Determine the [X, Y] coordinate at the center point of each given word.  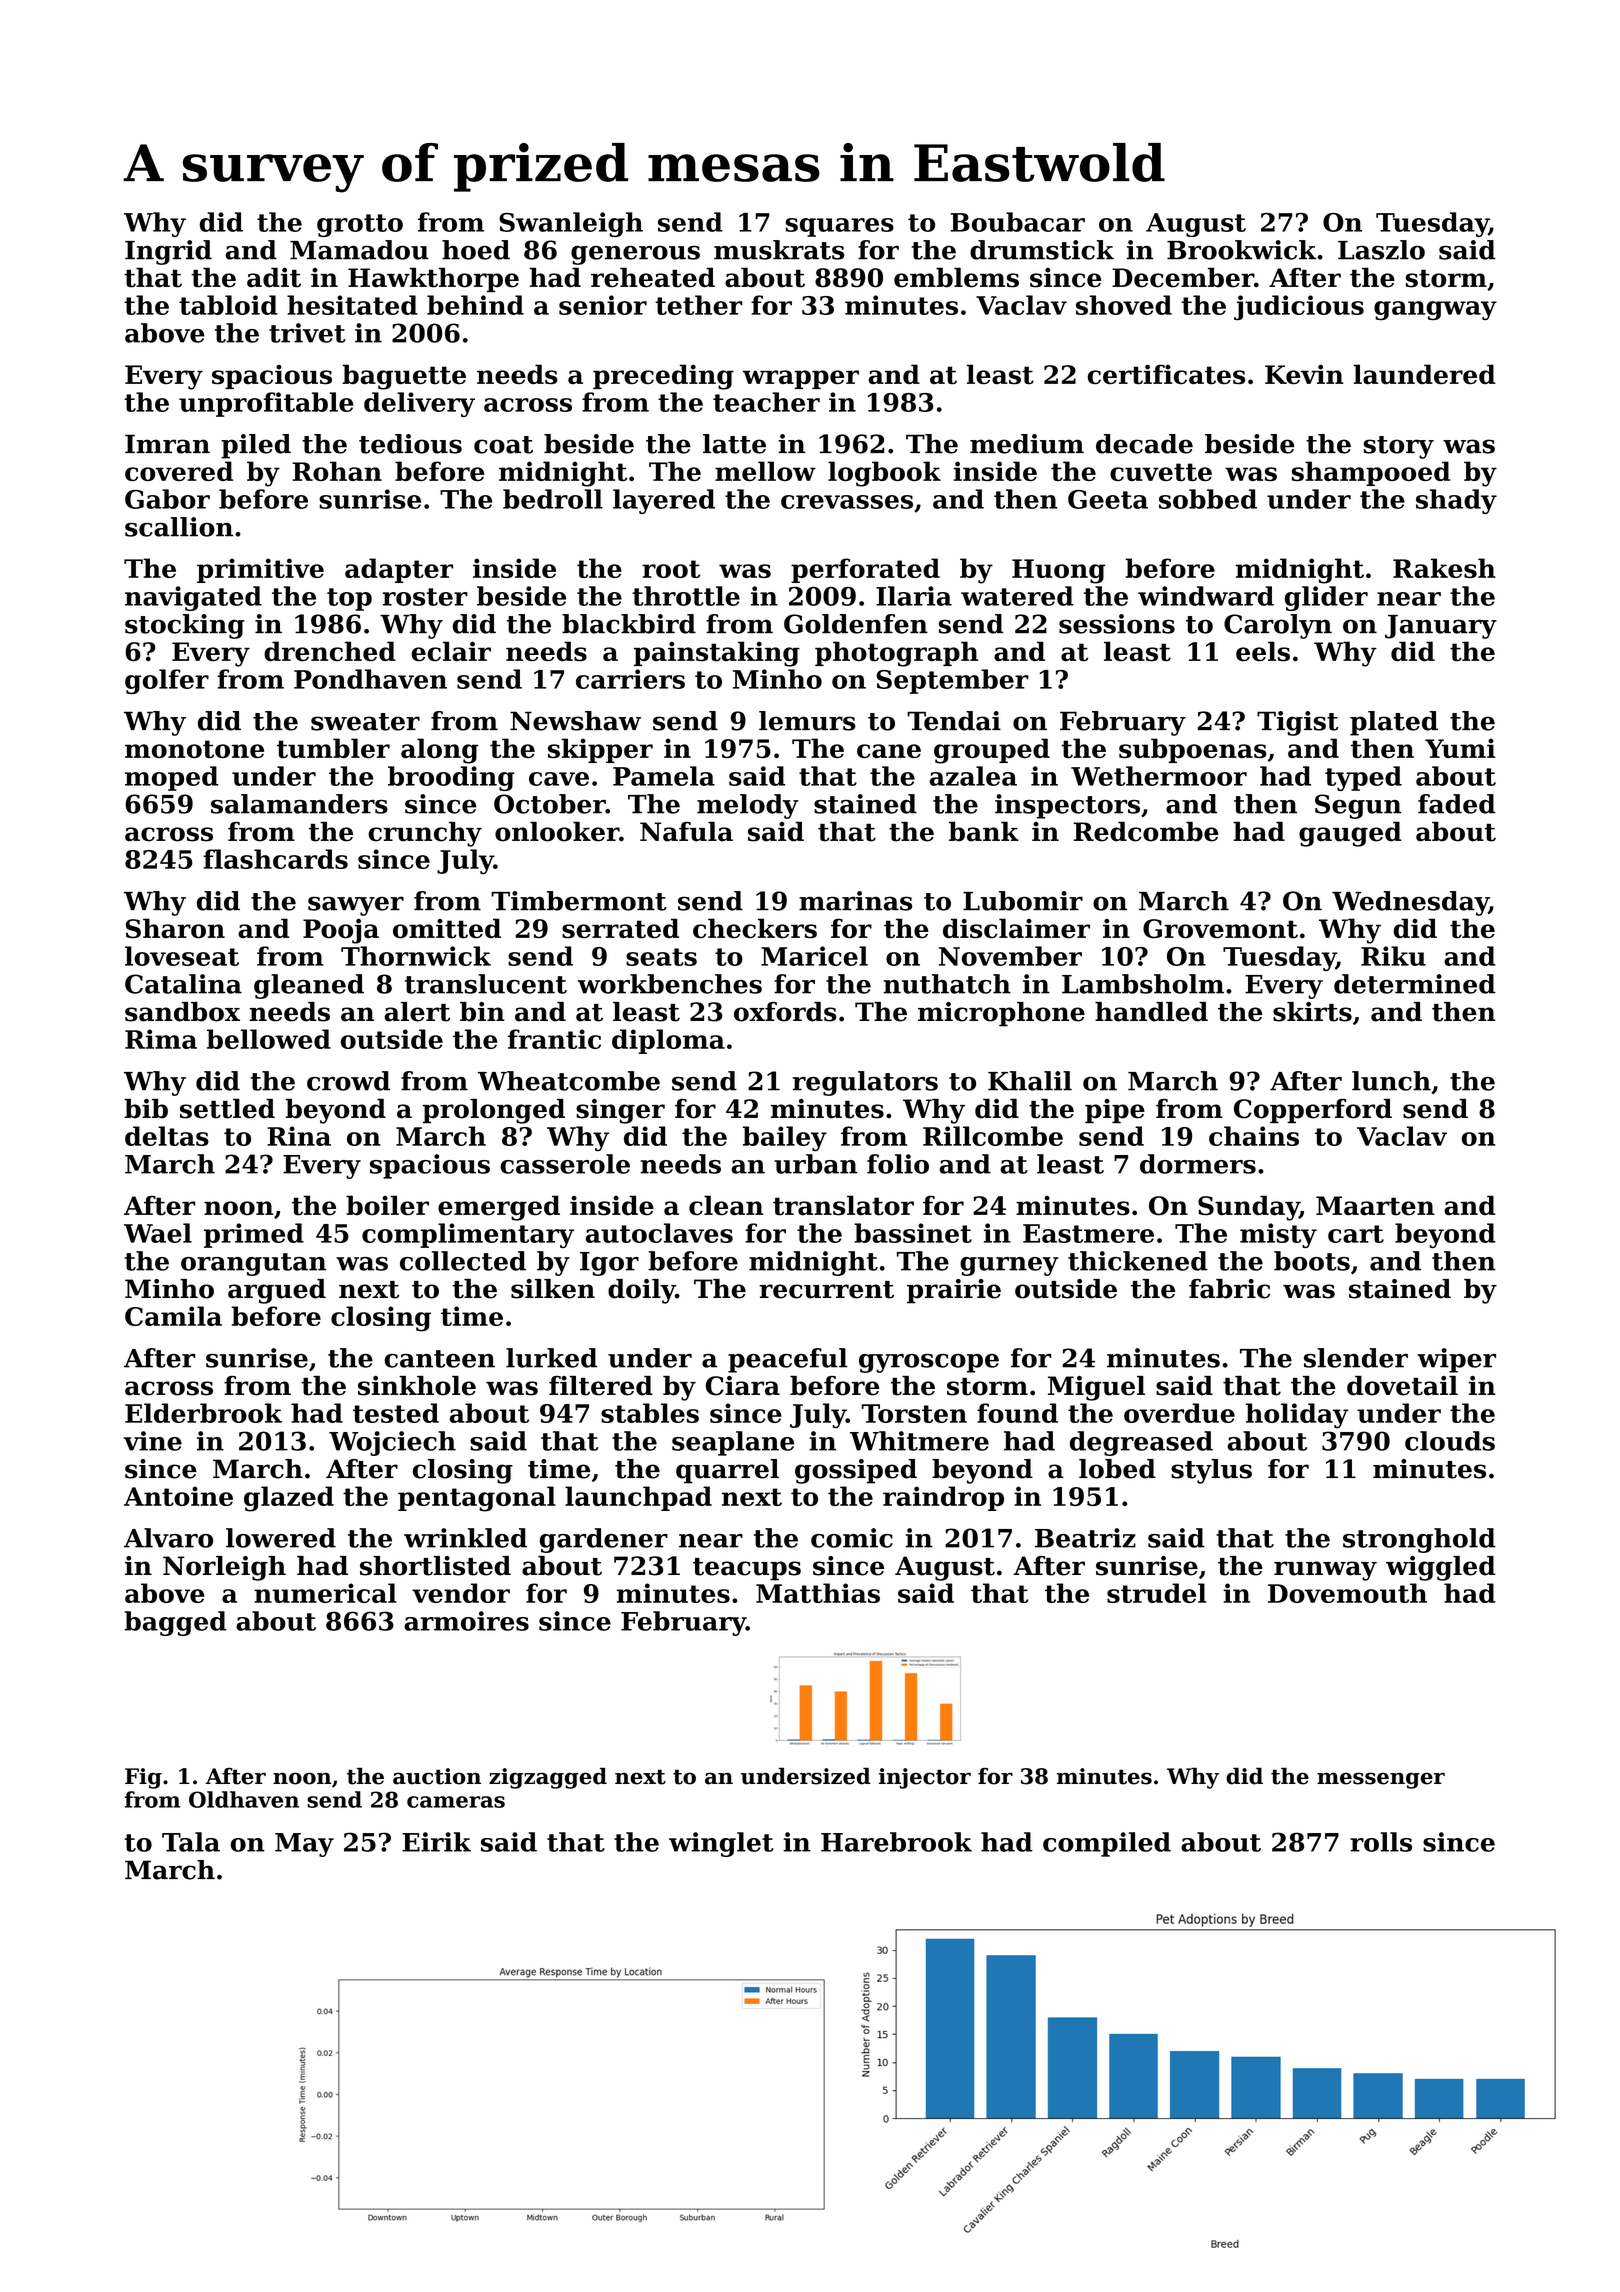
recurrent [826, 1290]
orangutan [253, 1264]
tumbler [333, 748]
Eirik [436, 1842]
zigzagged [548, 1778]
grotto [360, 225]
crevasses [847, 502]
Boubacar [1017, 222]
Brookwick [1241, 250]
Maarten [1375, 1206]
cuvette [1161, 472]
